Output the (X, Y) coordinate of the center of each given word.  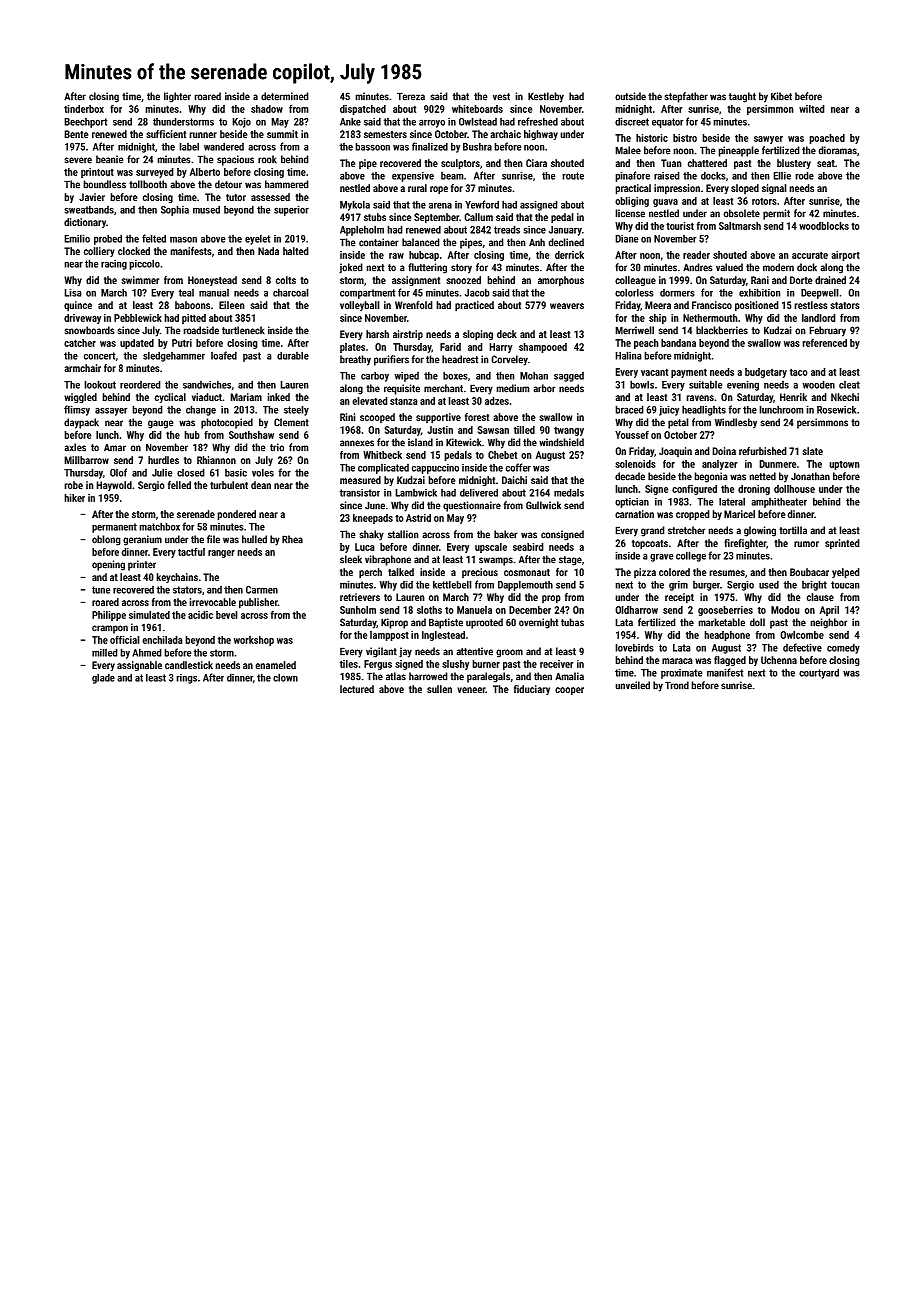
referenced (824, 343)
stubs (375, 217)
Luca (365, 547)
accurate (810, 255)
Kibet (781, 96)
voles (263, 472)
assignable (139, 666)
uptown (844, 465)
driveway (82, 319)
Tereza (411, 96)
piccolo (144, 264)
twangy (569, 431)
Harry (500, 348)
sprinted (842, 544)
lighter (177, 97)
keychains (177, 578)
